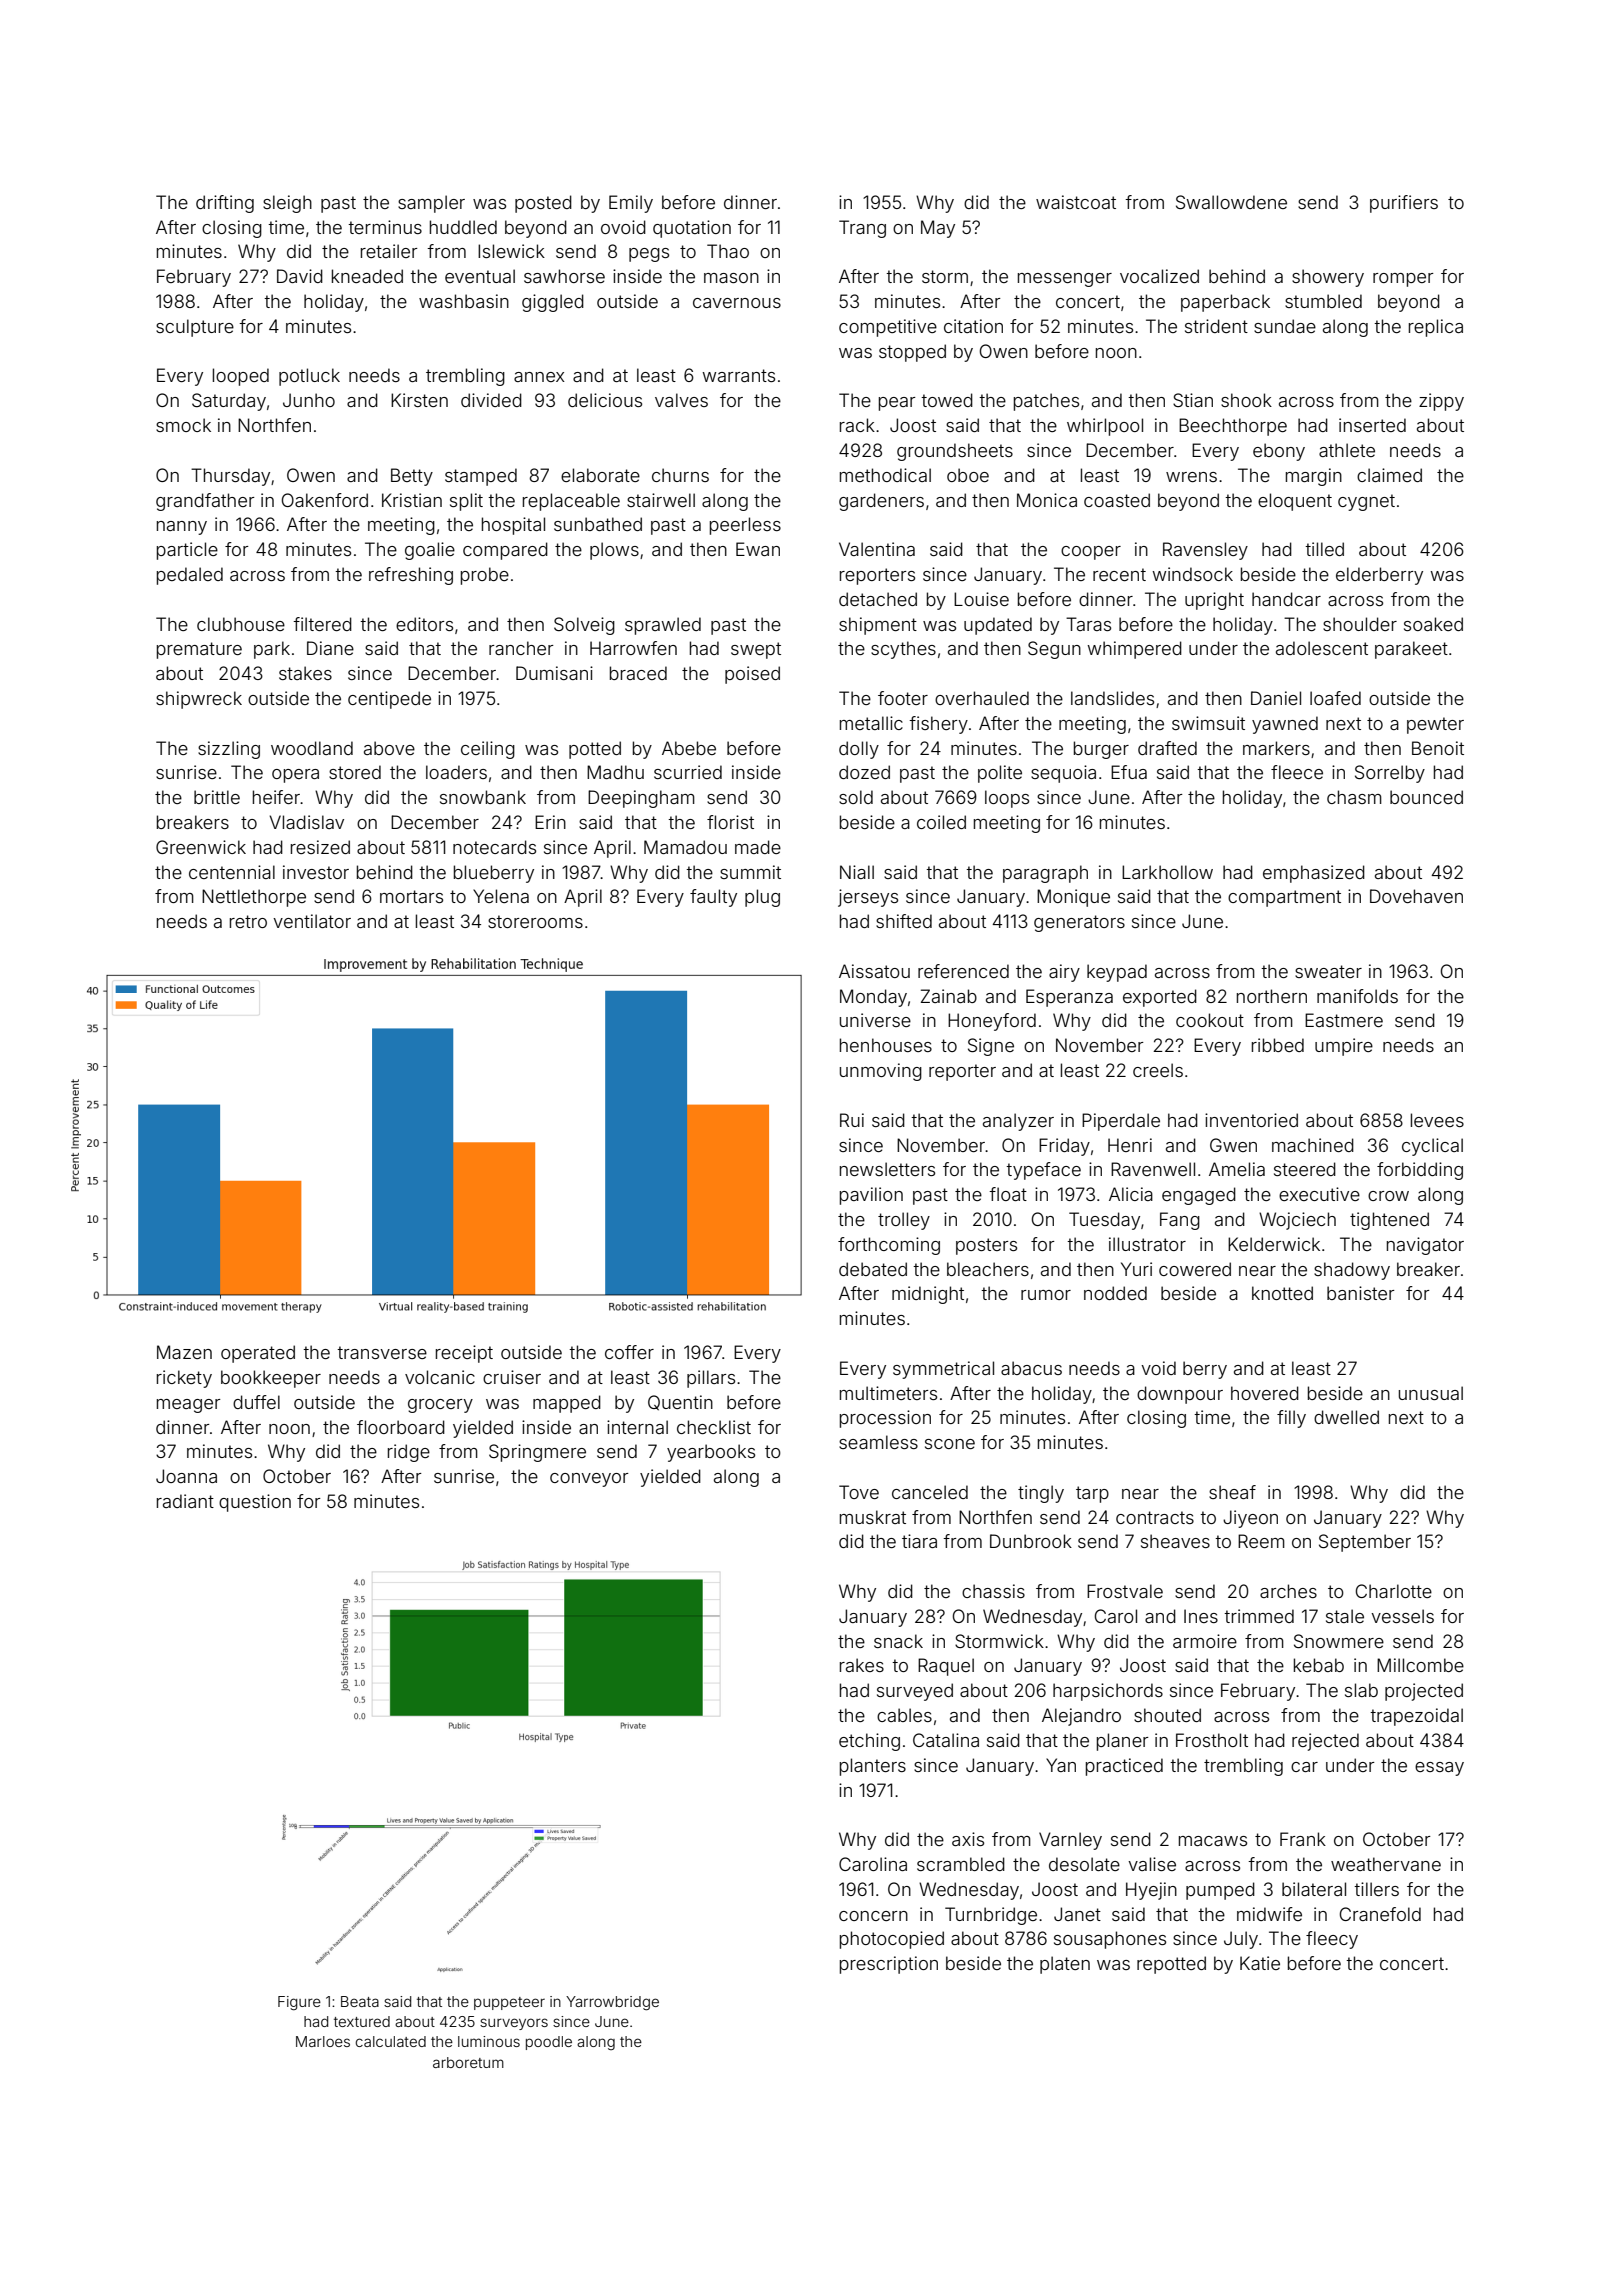 The height and width of the screenshot is (2292, 1620). I want to click on tilled, so click(1324, 549).
